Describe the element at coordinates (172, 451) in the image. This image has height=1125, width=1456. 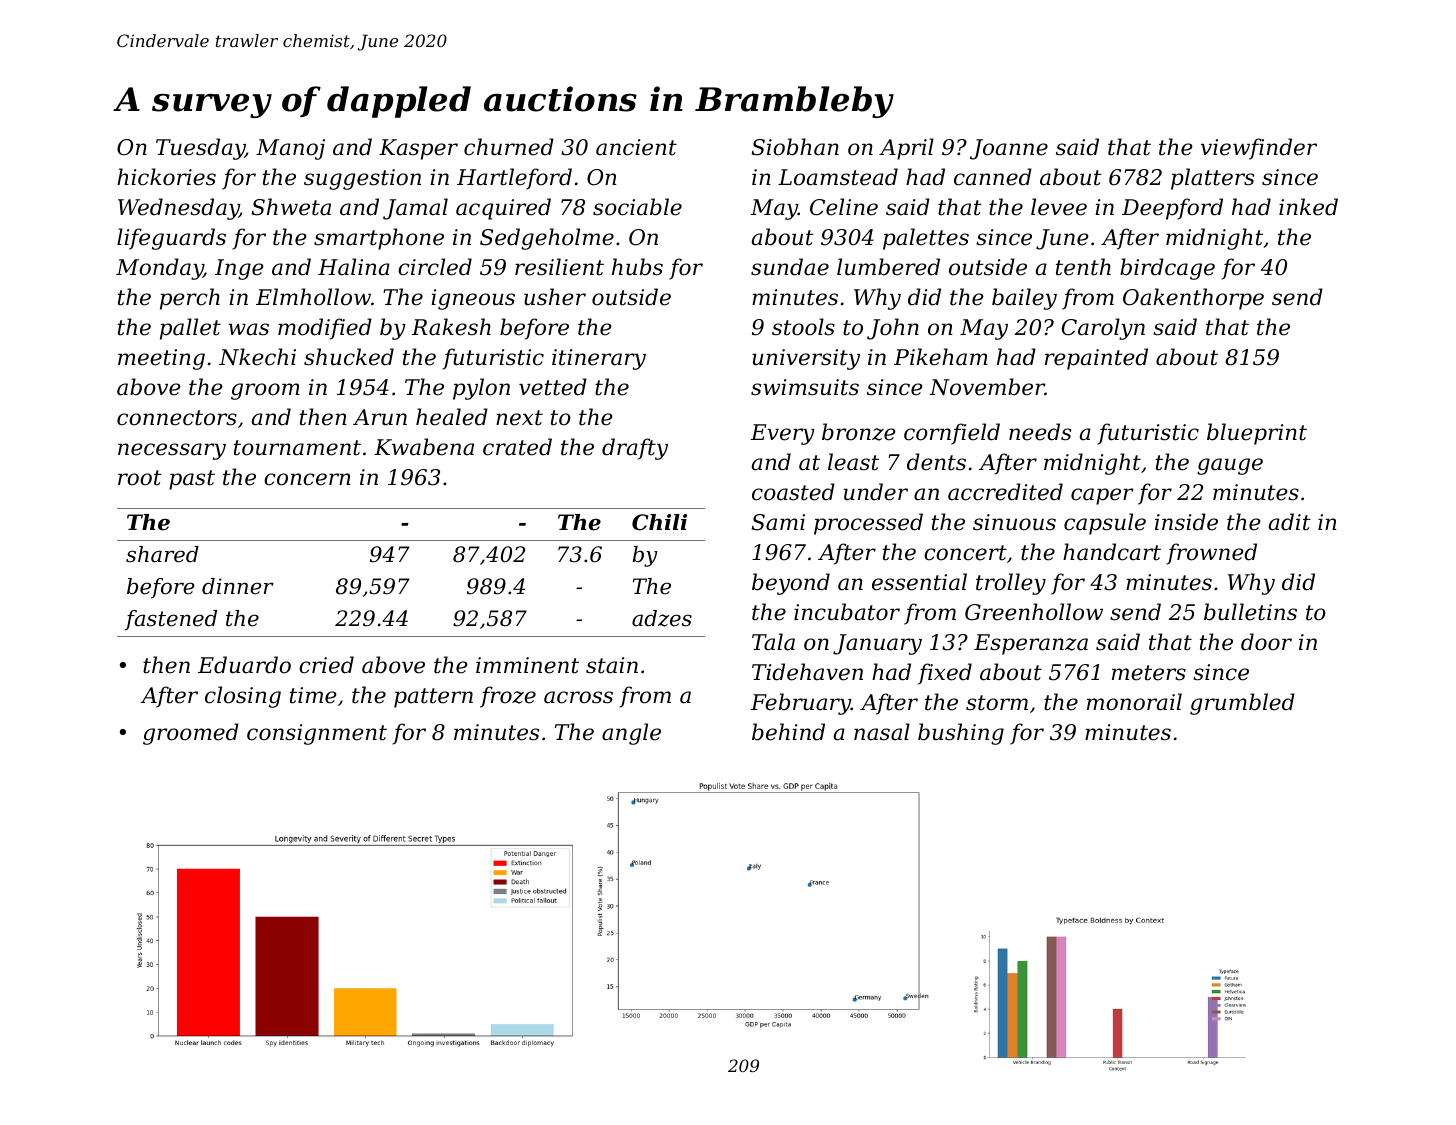
I see `necessary` at that location.
